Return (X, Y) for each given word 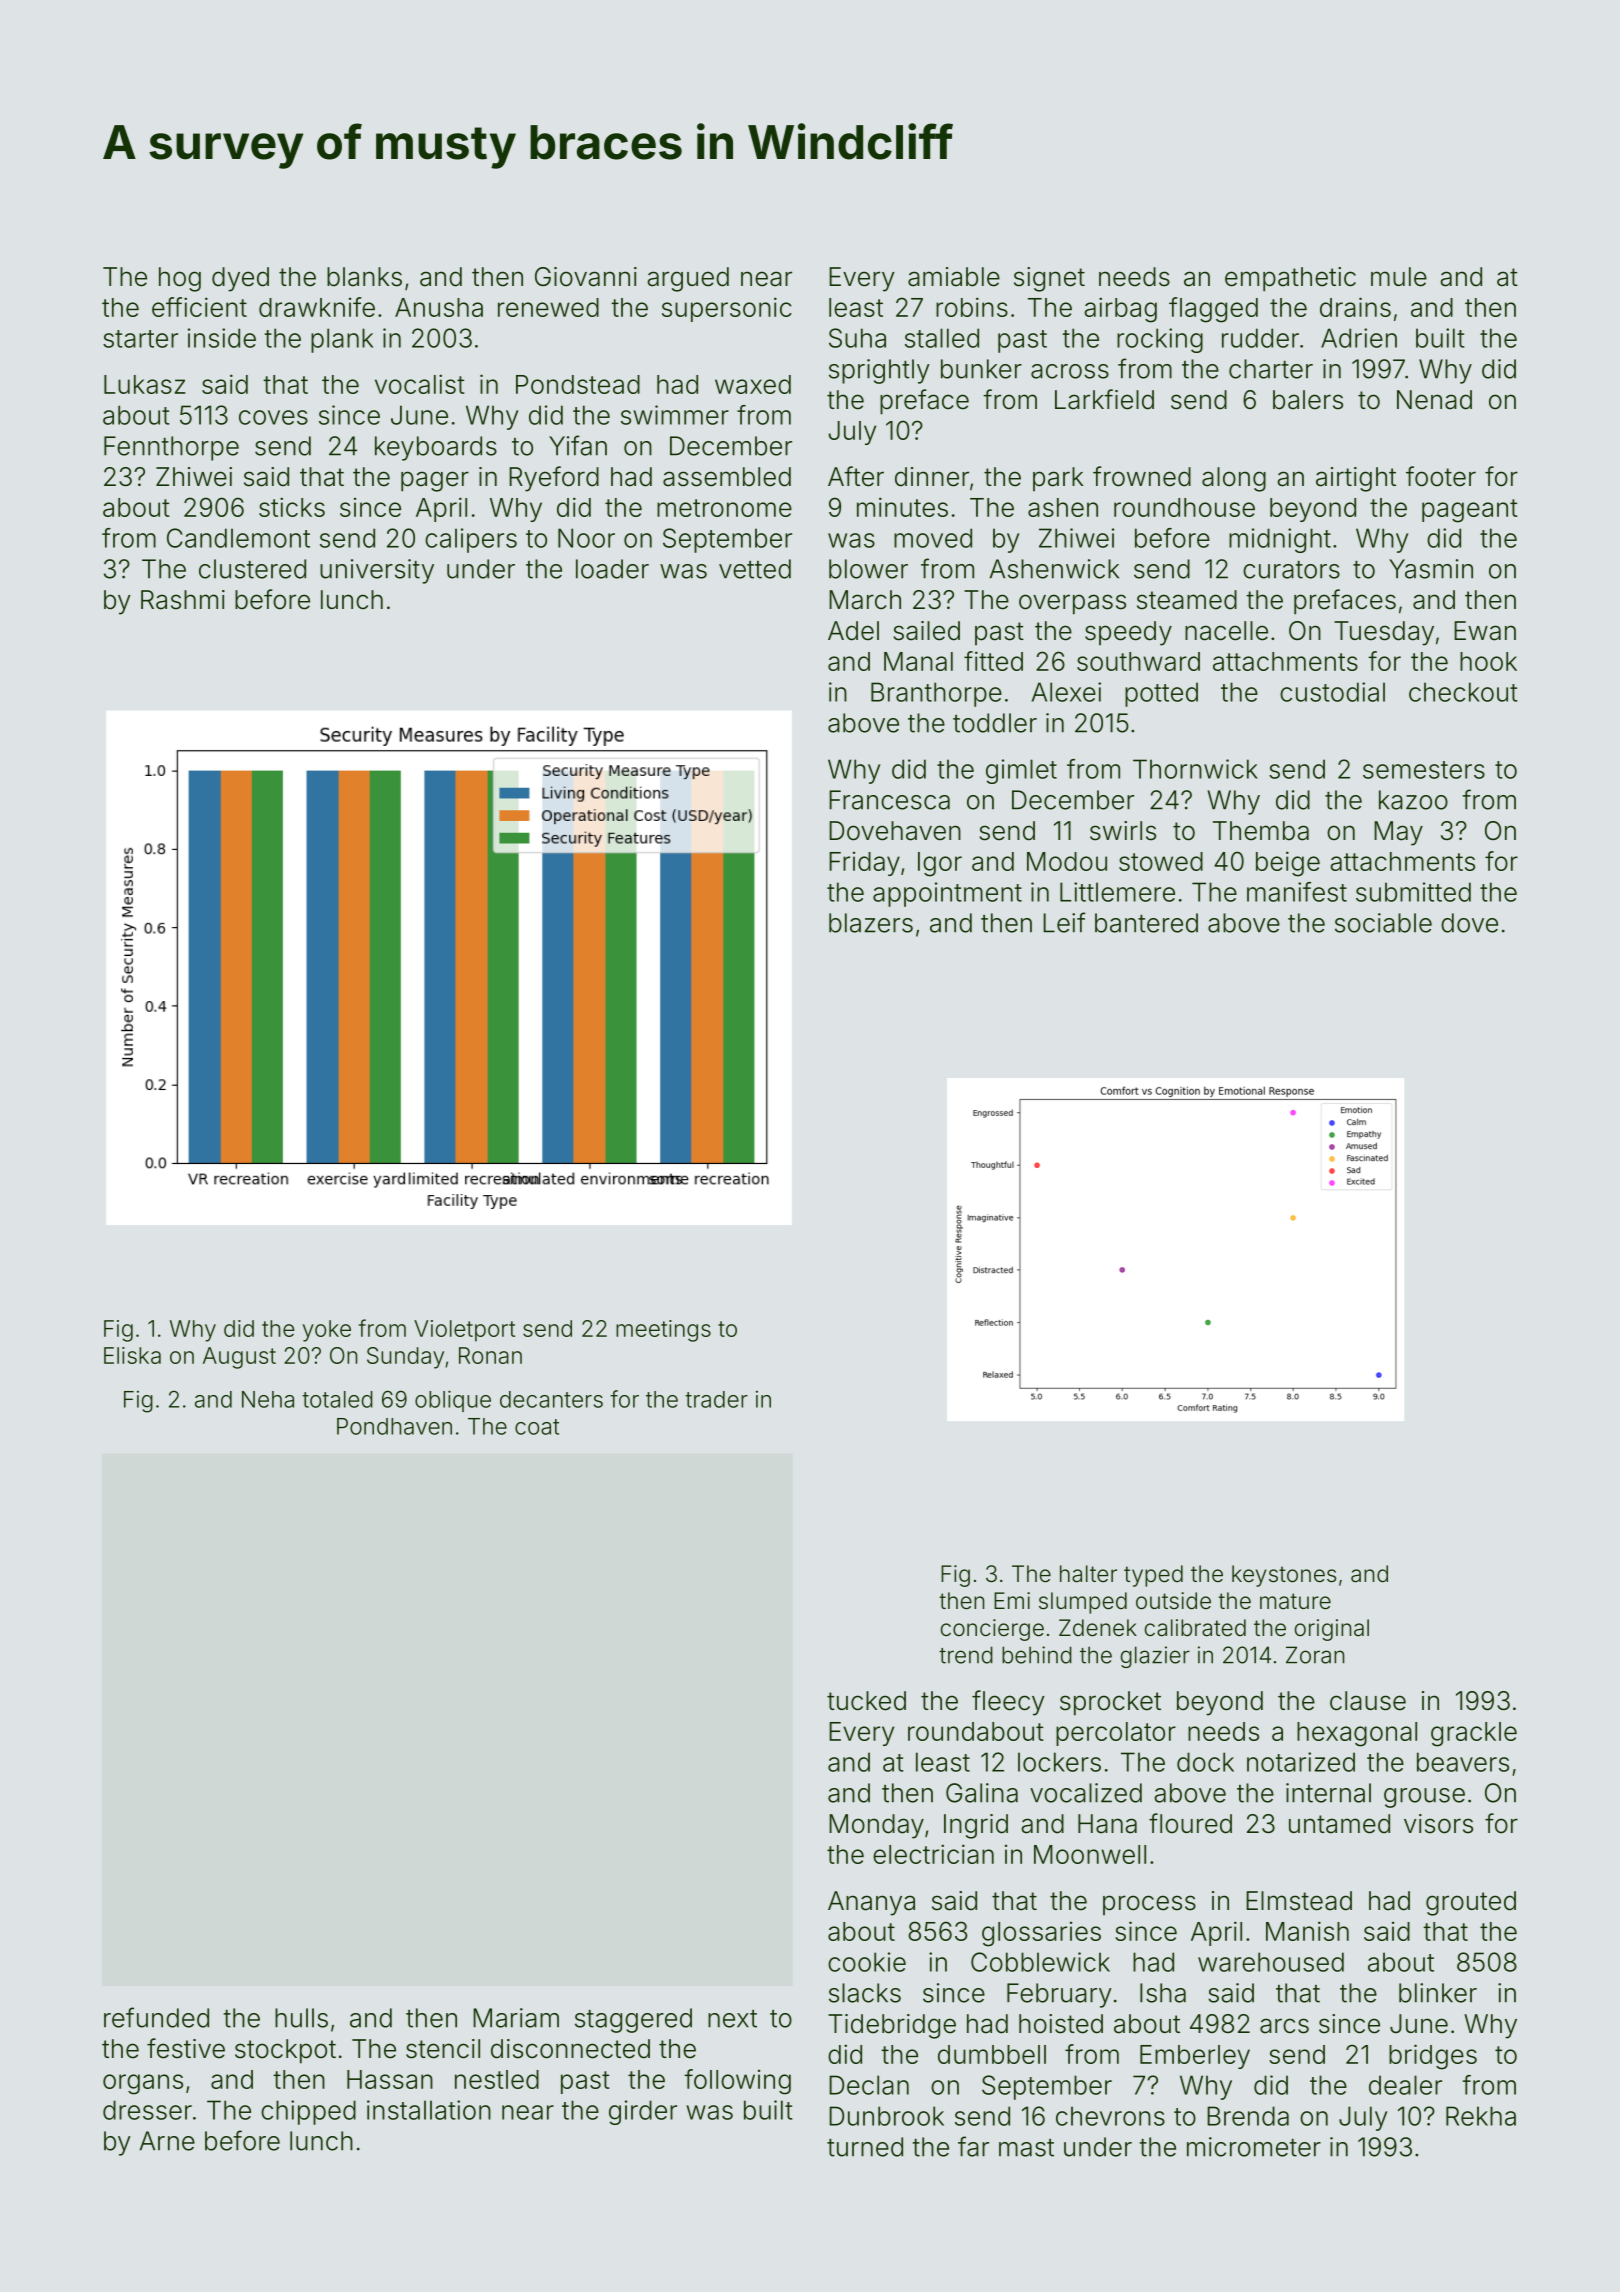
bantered (1146, 923)
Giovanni (586, 277)
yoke (327, 1331)
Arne (167, 2141)
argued (688, 279)
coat (537, 1427)
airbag (1120, 310)
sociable (1383, 923)
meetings (663, 1331)
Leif (1064, 922)
